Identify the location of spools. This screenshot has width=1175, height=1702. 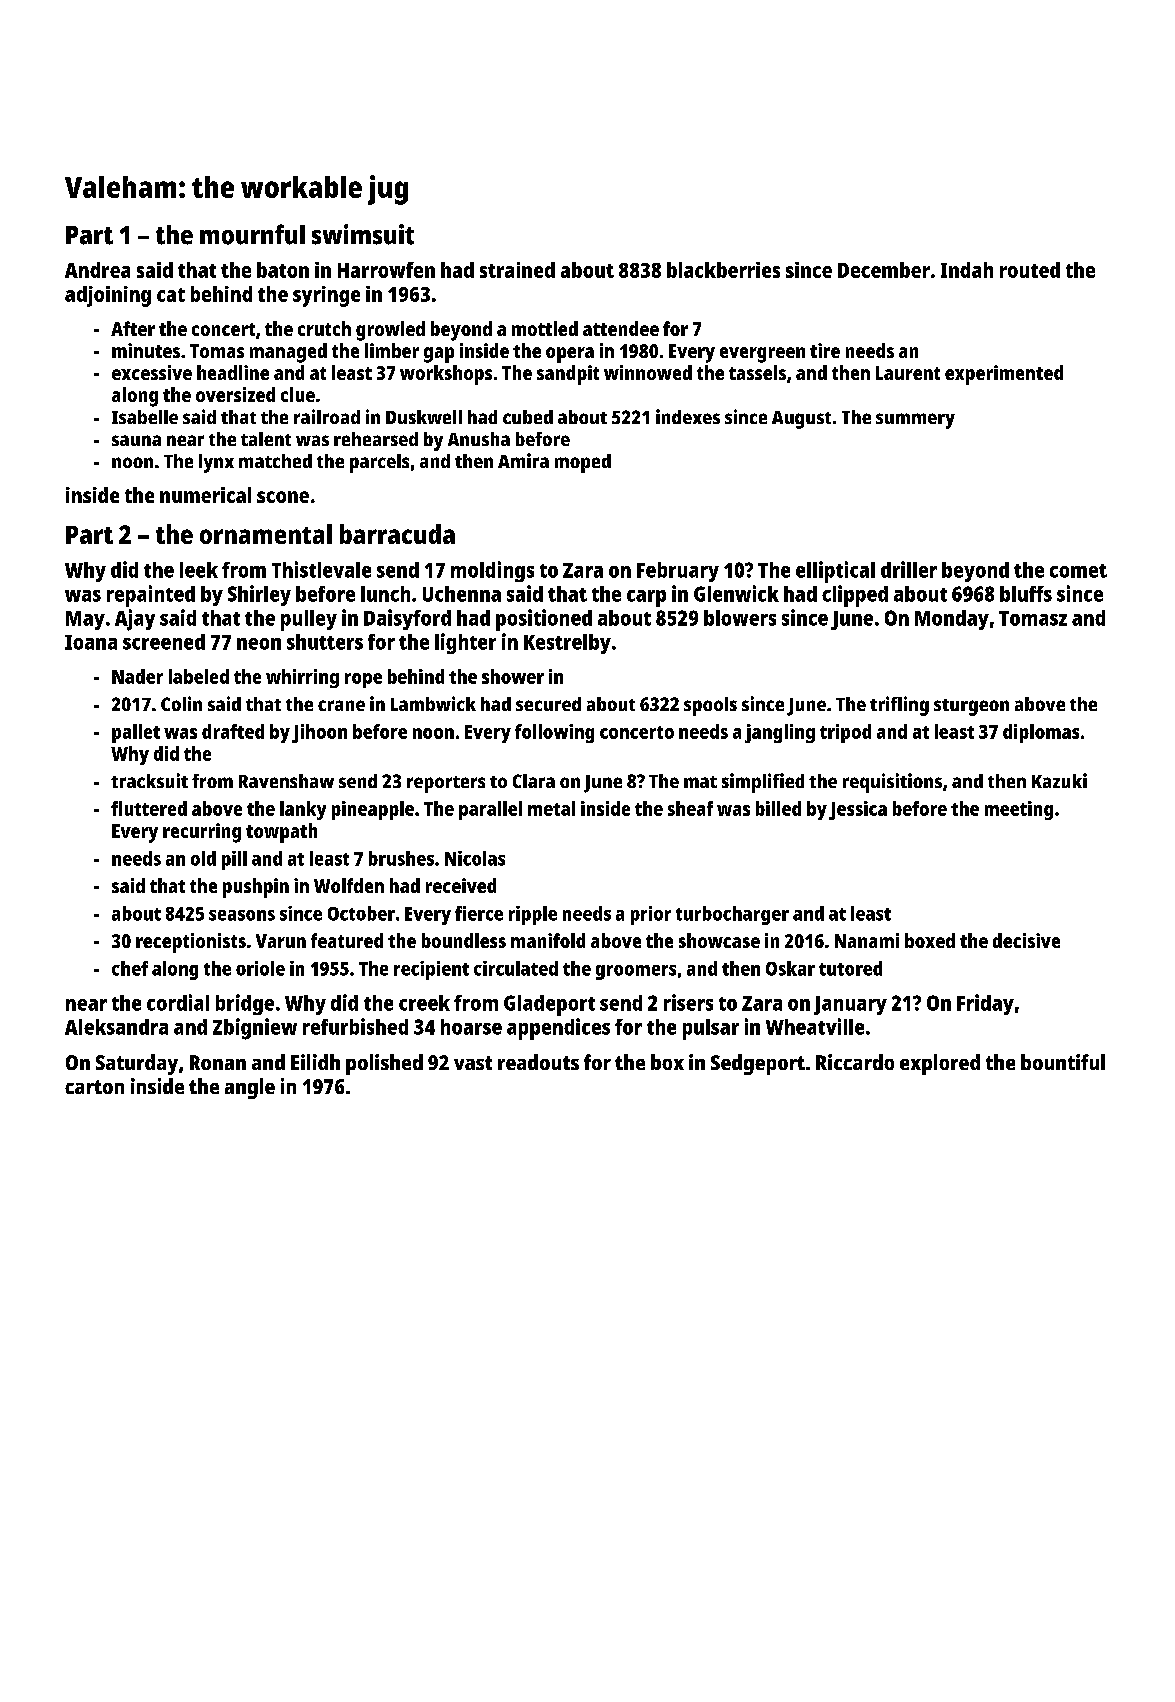
(710, 706).
